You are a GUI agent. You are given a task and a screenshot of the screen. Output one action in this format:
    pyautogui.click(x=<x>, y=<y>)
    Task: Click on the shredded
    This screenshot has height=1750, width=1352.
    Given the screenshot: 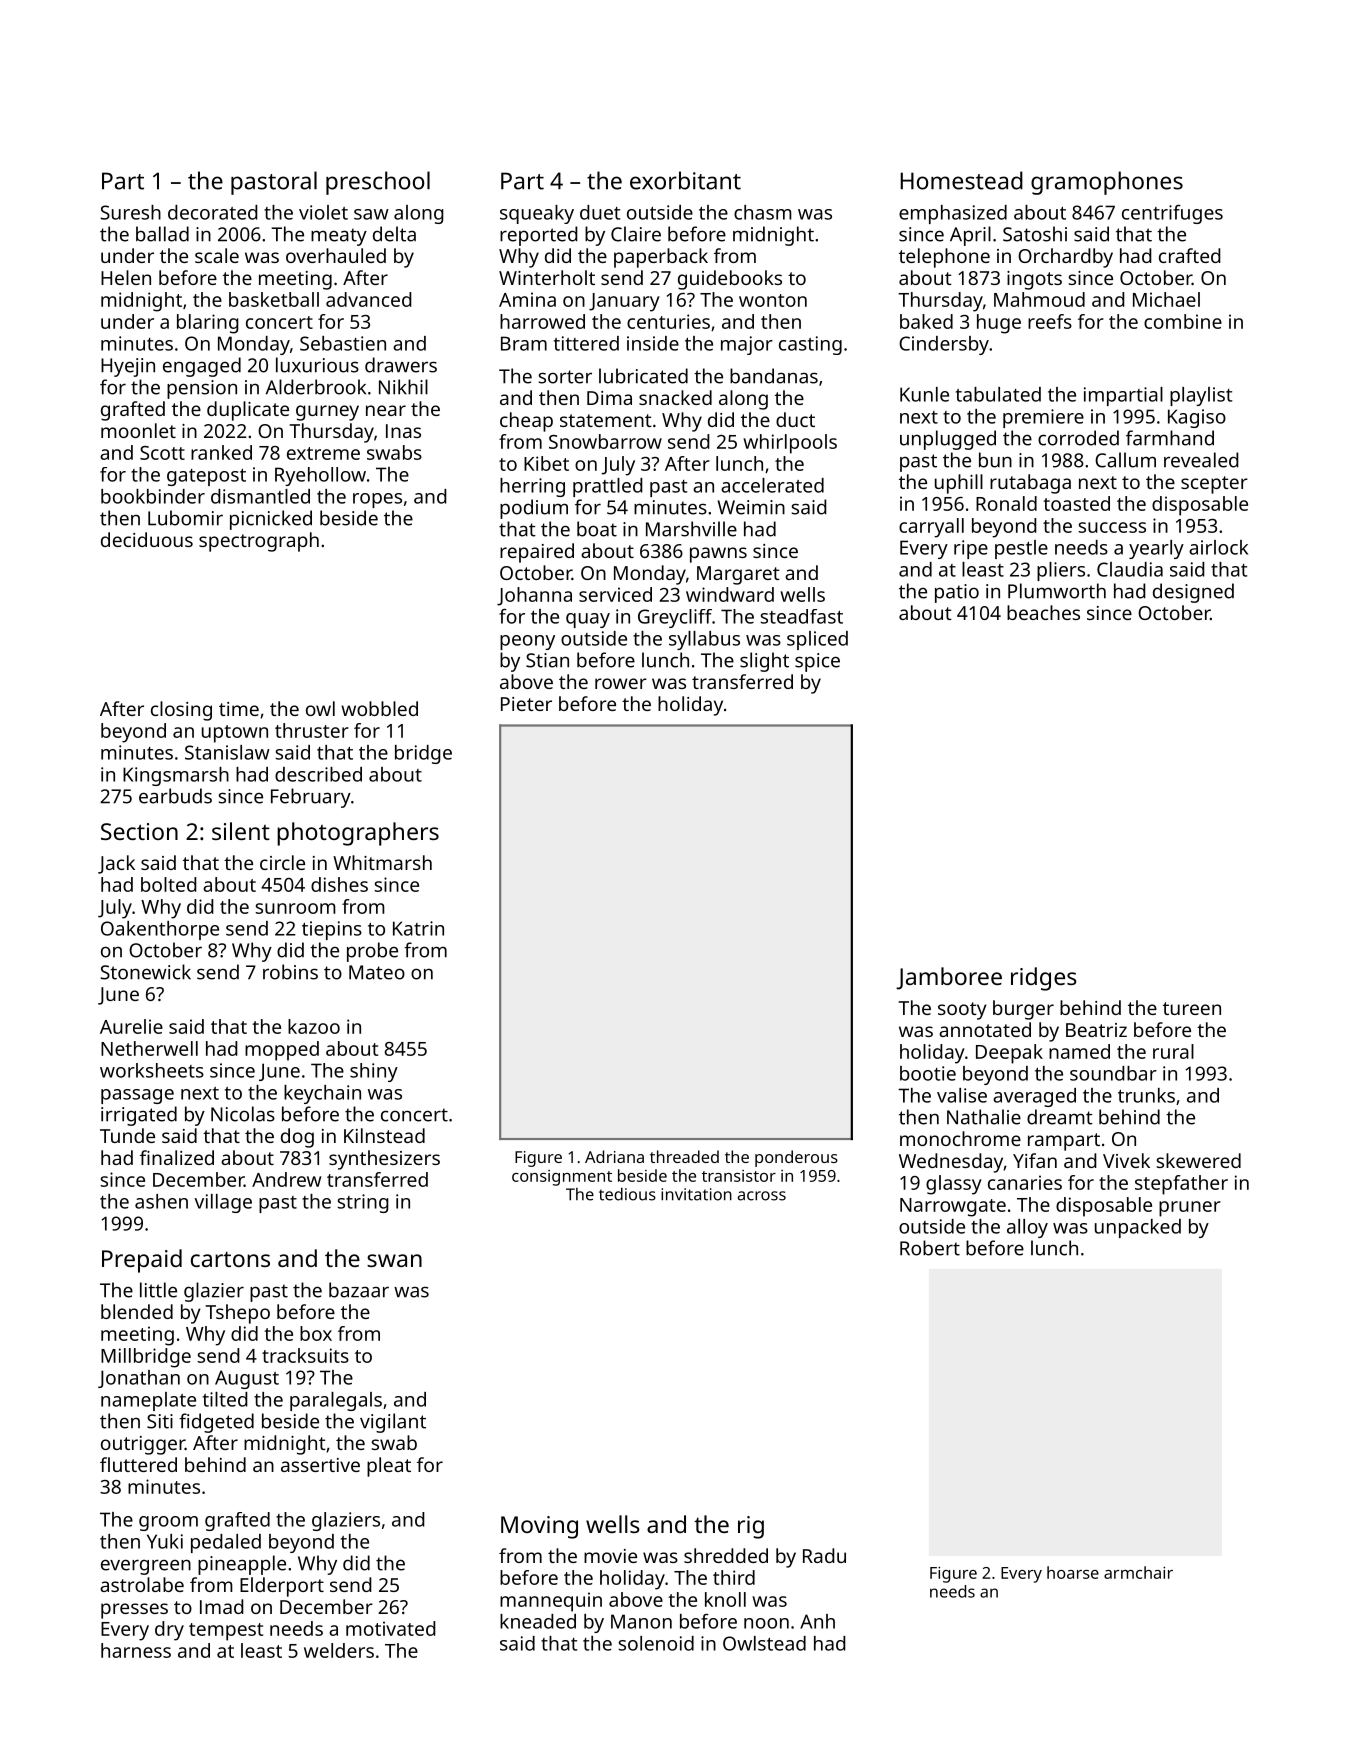 What is the action you would take?
    pyautogui.click(x=726, y=1555)
